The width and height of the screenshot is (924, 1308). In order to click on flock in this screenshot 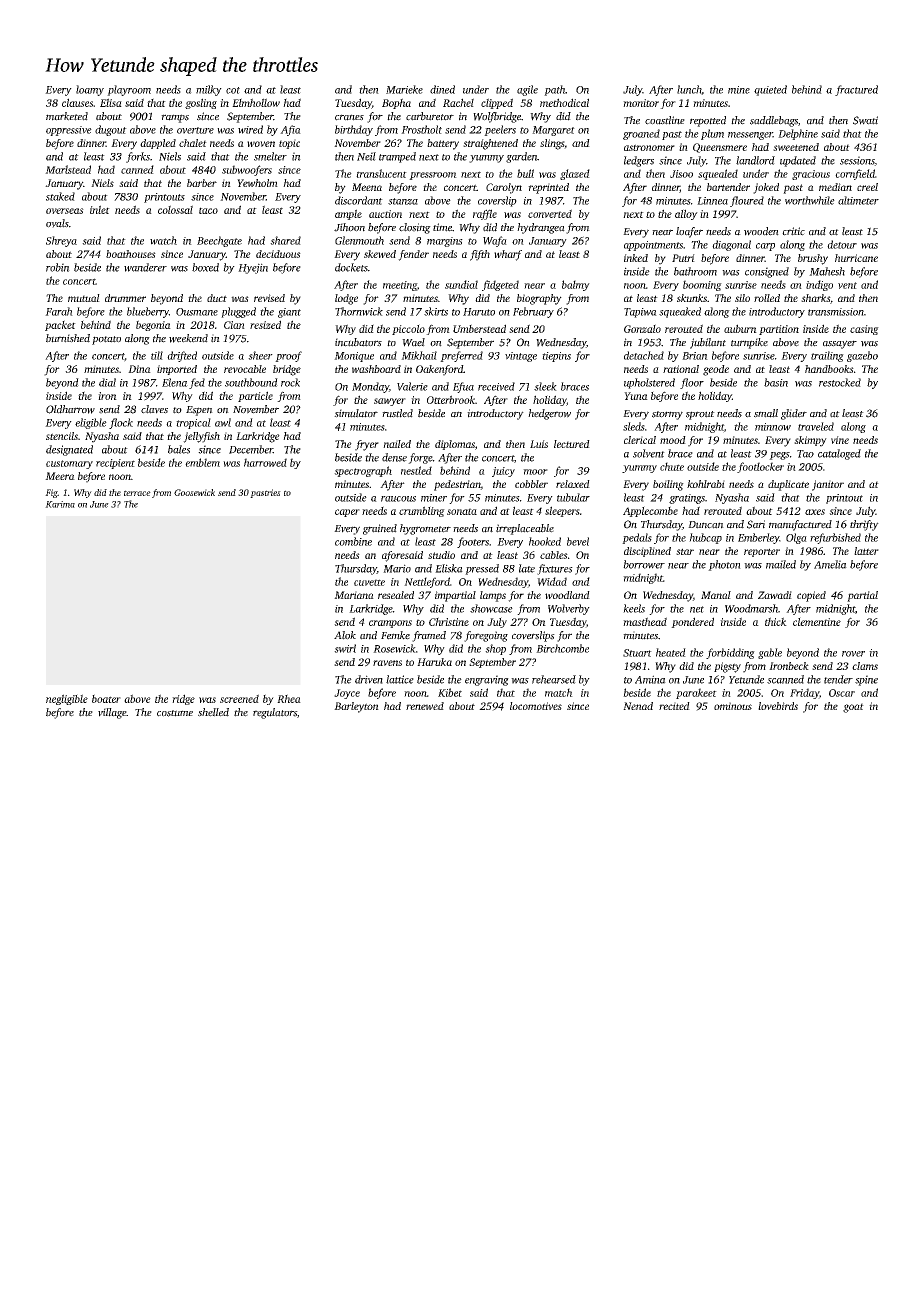, I will do `click(121, 423)`.
